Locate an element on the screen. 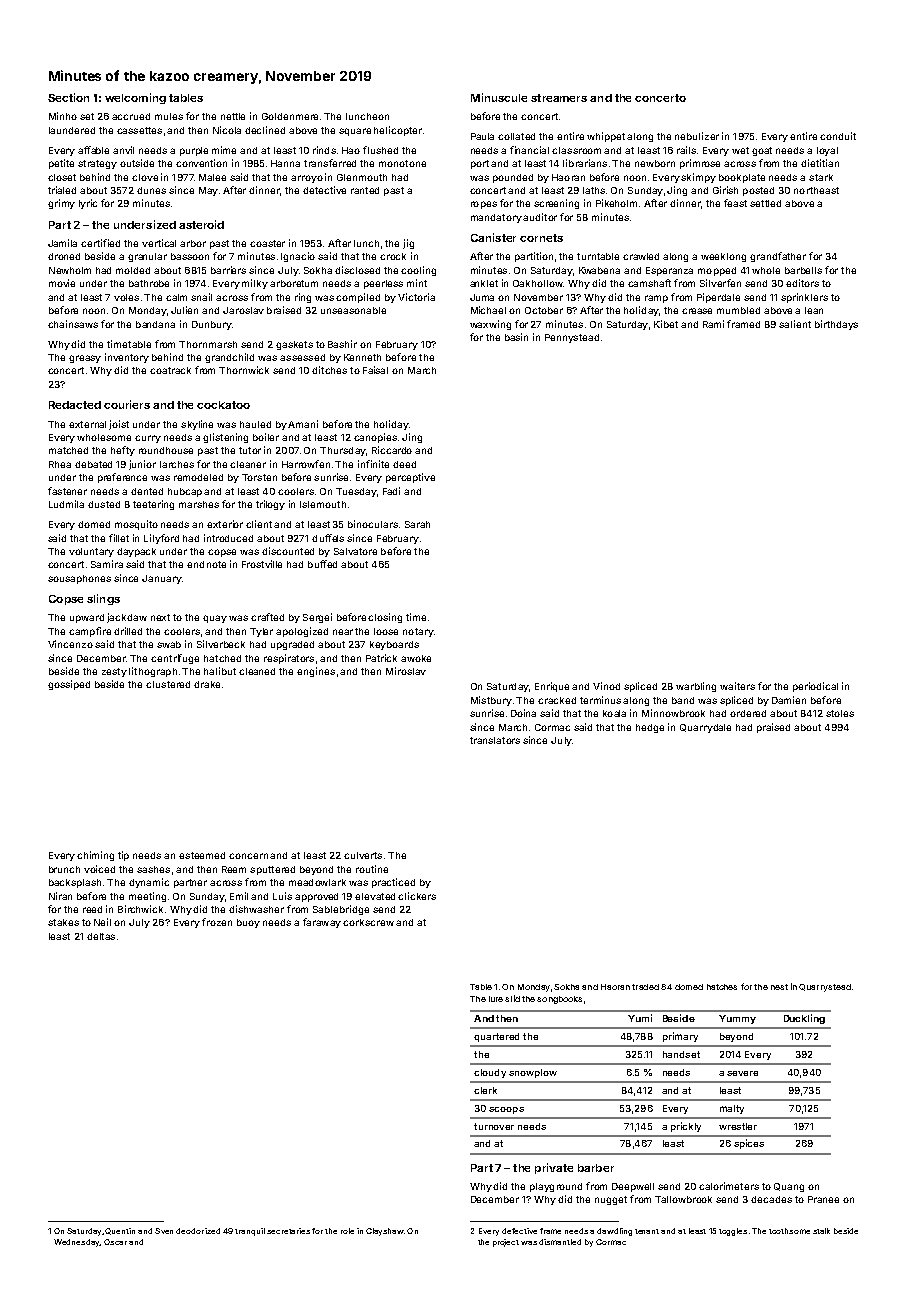 The image size is (908, 1316). quartered is located at coordinates (496, 1037).
